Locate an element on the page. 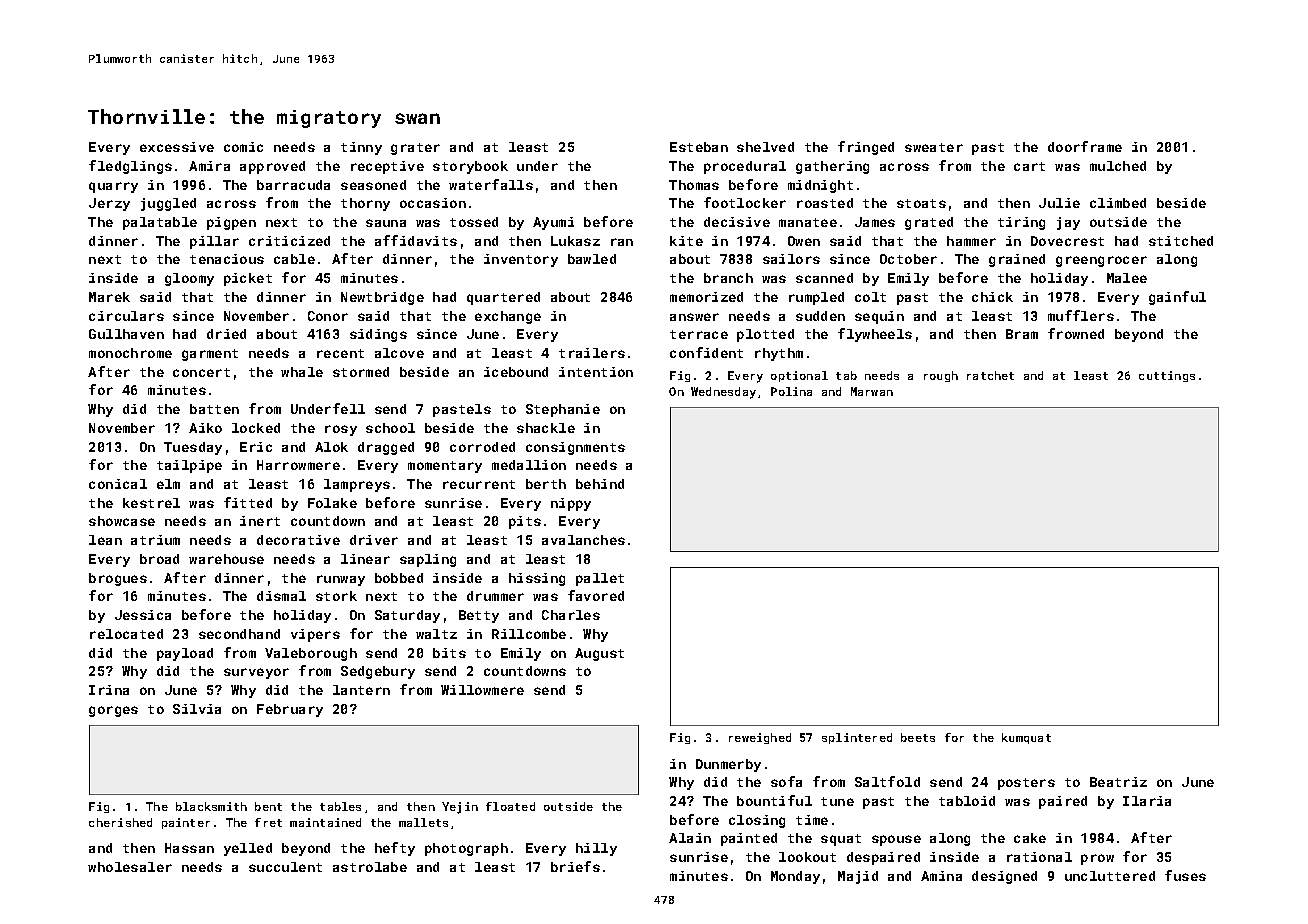  August is located at coordinates (599, 654).
